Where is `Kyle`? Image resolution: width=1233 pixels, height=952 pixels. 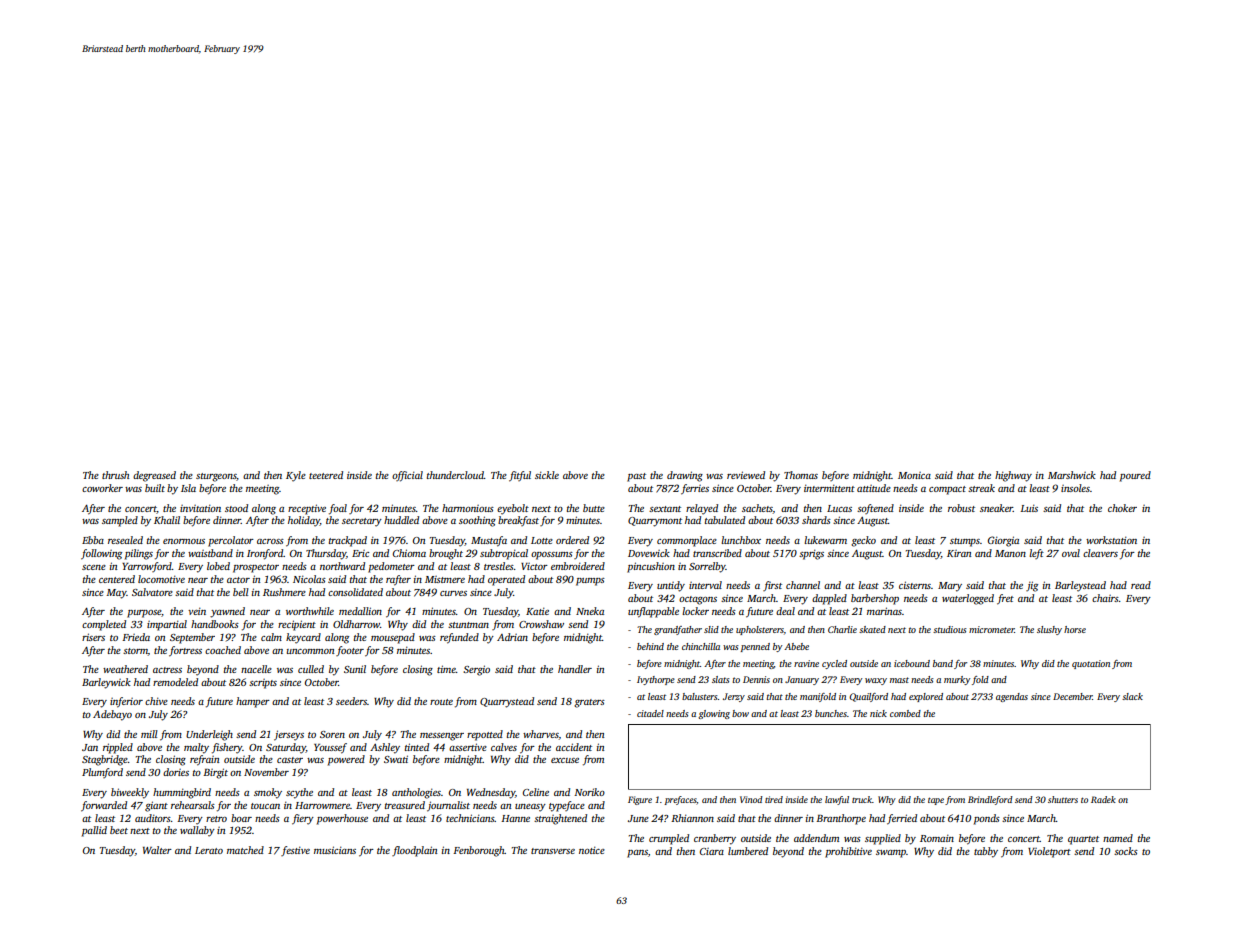
Kyle is located at coordinates (296, 476).
